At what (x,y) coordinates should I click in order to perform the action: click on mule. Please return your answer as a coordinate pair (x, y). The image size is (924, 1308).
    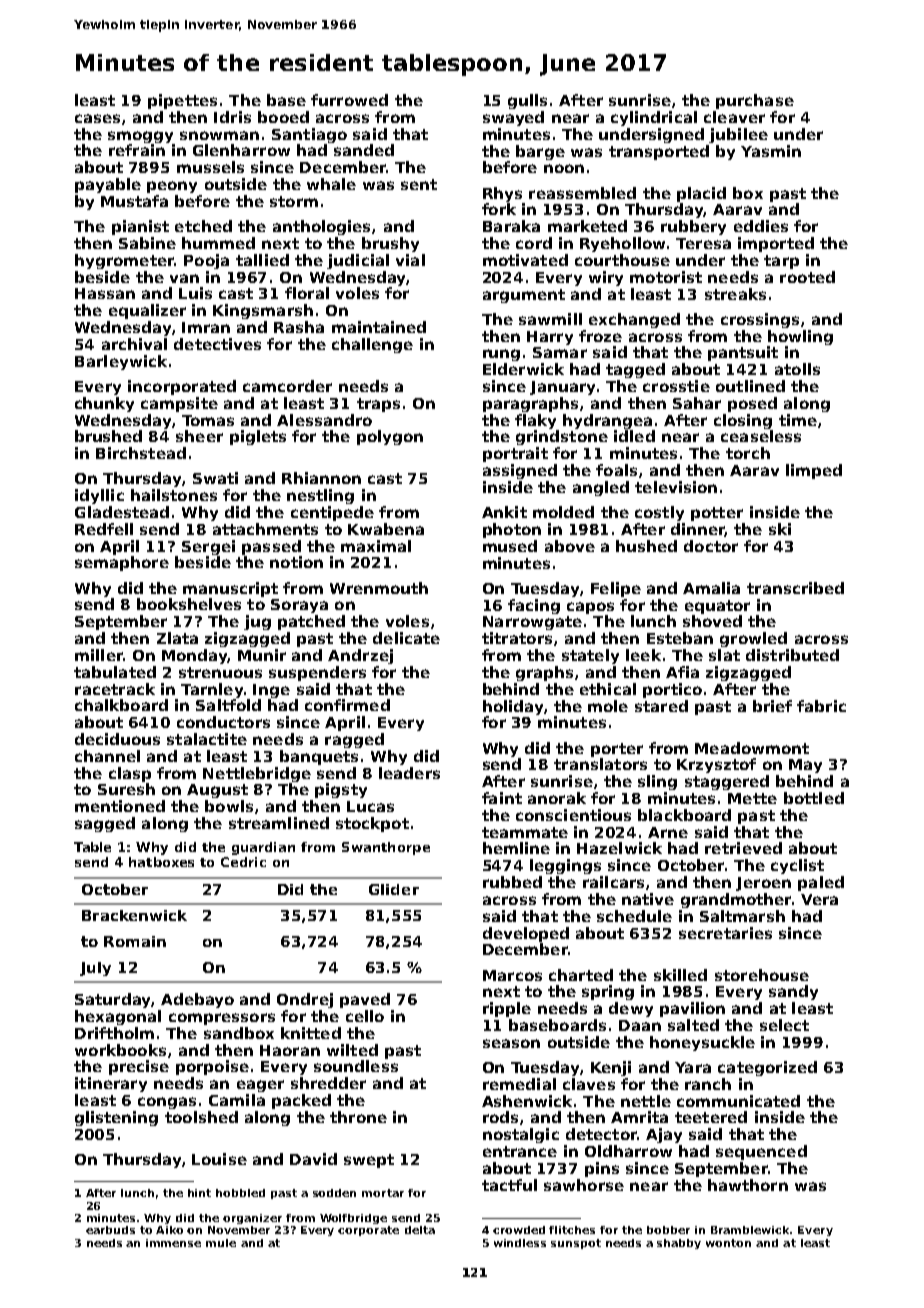
    Looking at the image, I should click on (221, 1243).
